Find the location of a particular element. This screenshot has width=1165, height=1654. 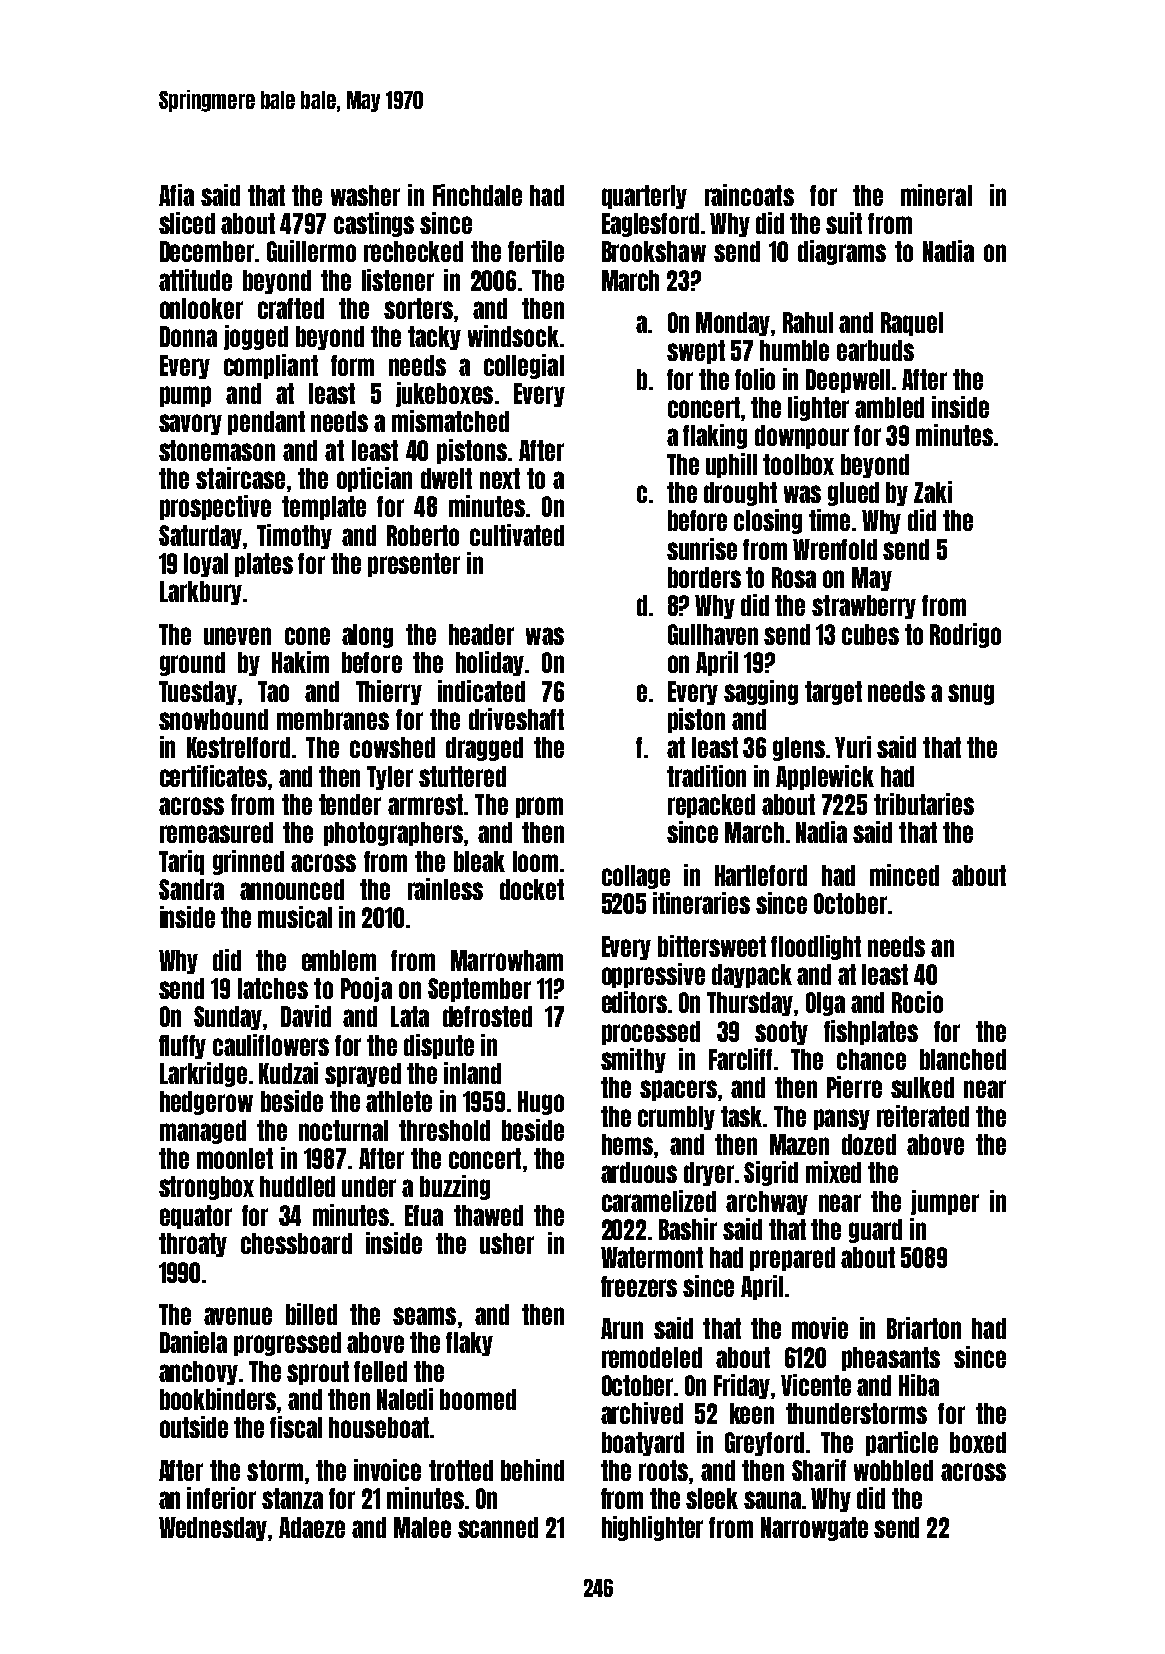

Finchdale is located at coordinates (477, 195).
